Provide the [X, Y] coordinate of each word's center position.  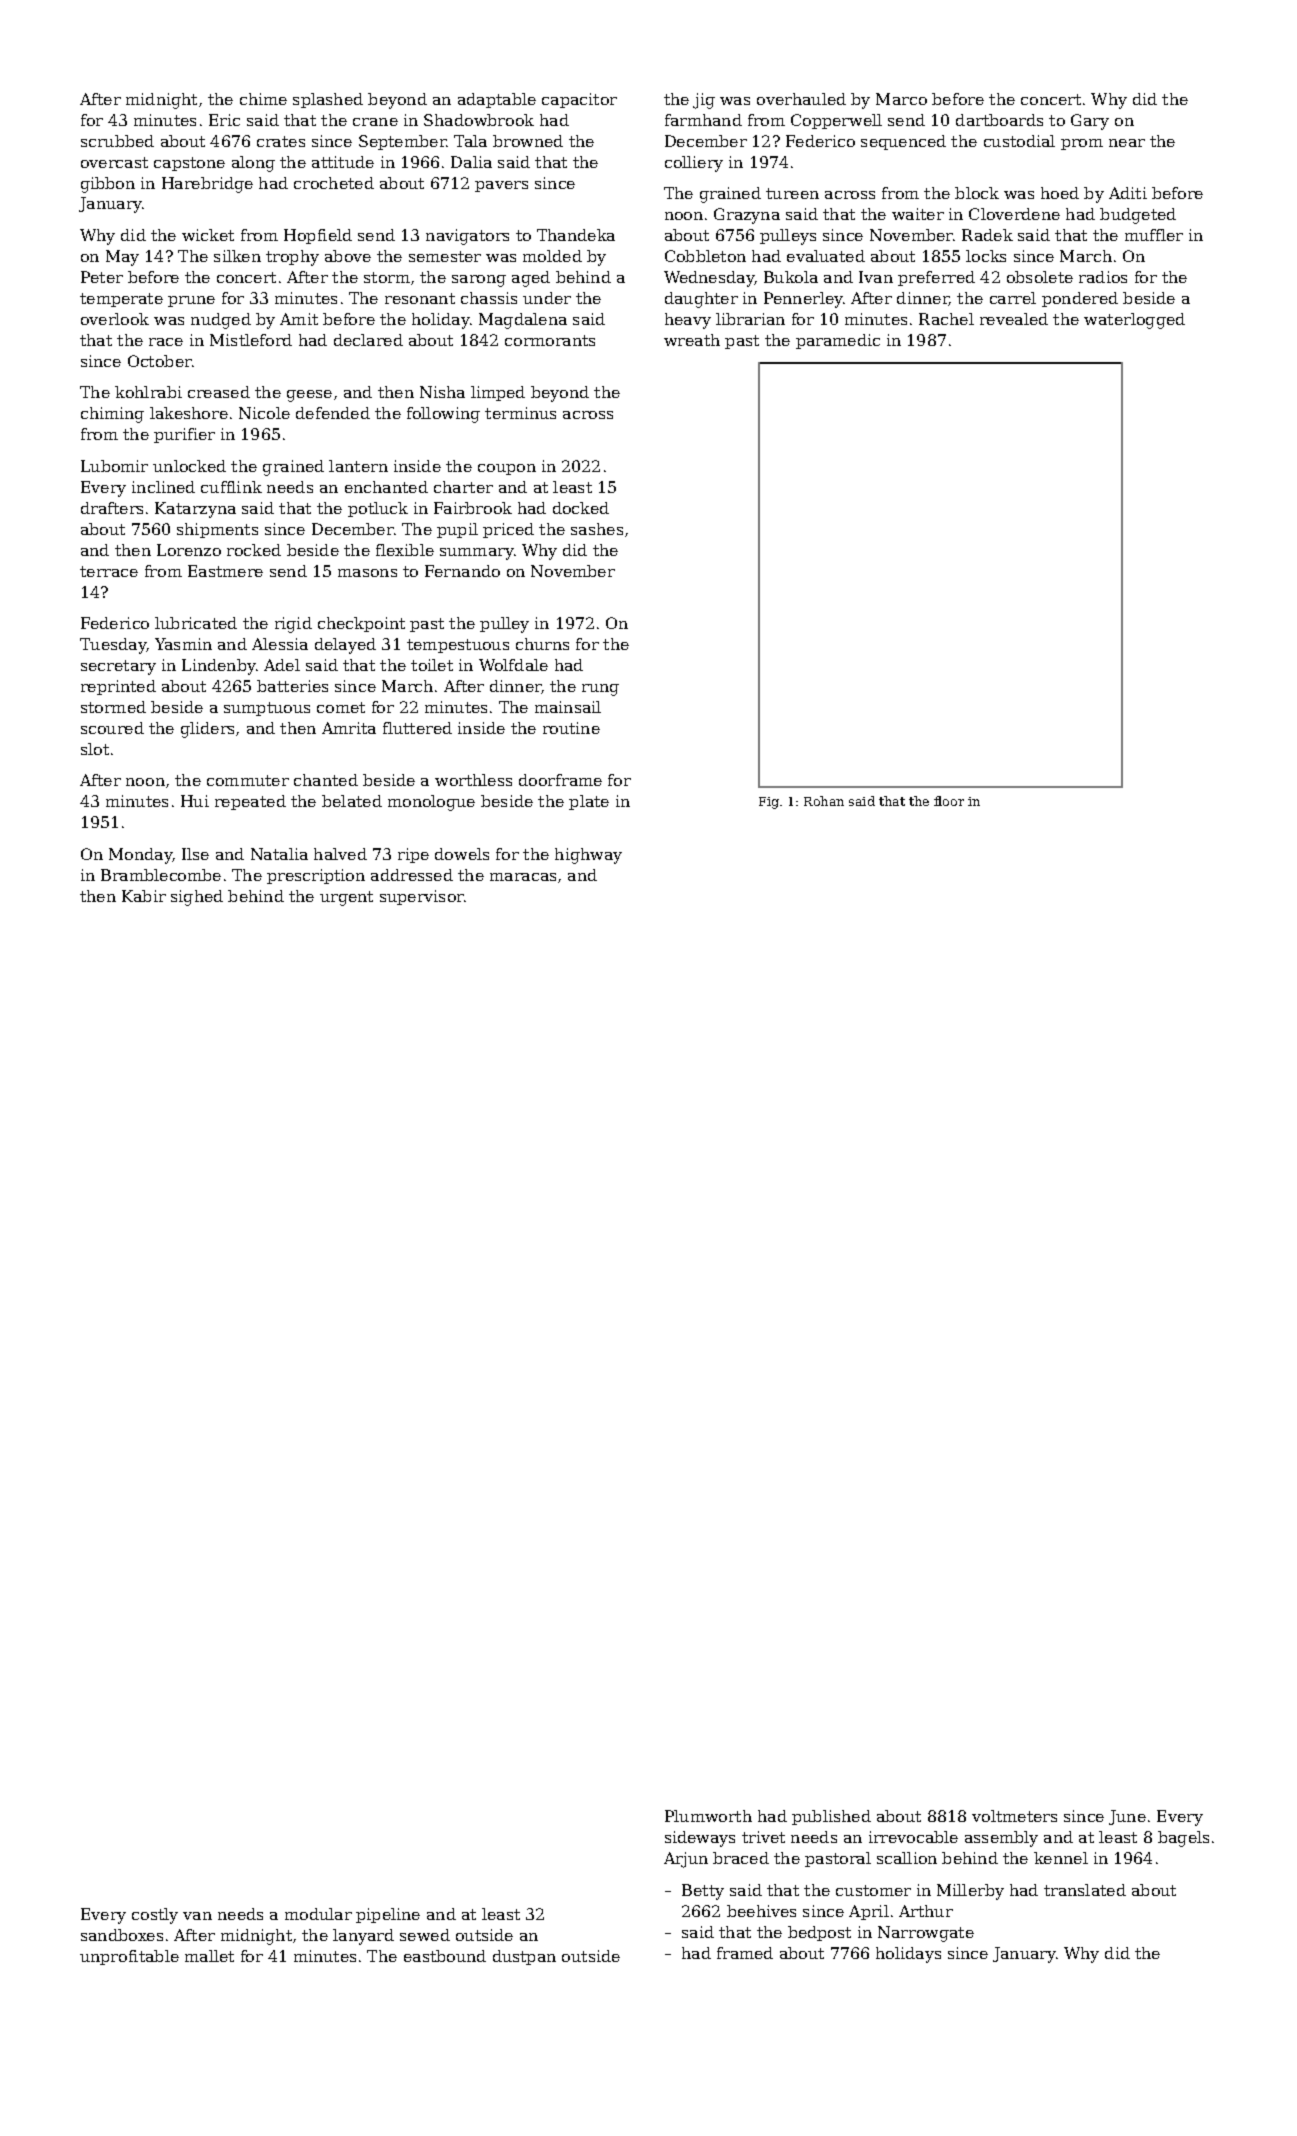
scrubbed [117, 141]
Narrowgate [926, 1934]
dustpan [524, 1957]
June [1127, 1817]
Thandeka [576, 235]
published [831, 1817]
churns [542, 644]
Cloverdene [1014, 214]
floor [949, 801]
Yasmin [183, 644]
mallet [209, 1956]
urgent [346, 898]
